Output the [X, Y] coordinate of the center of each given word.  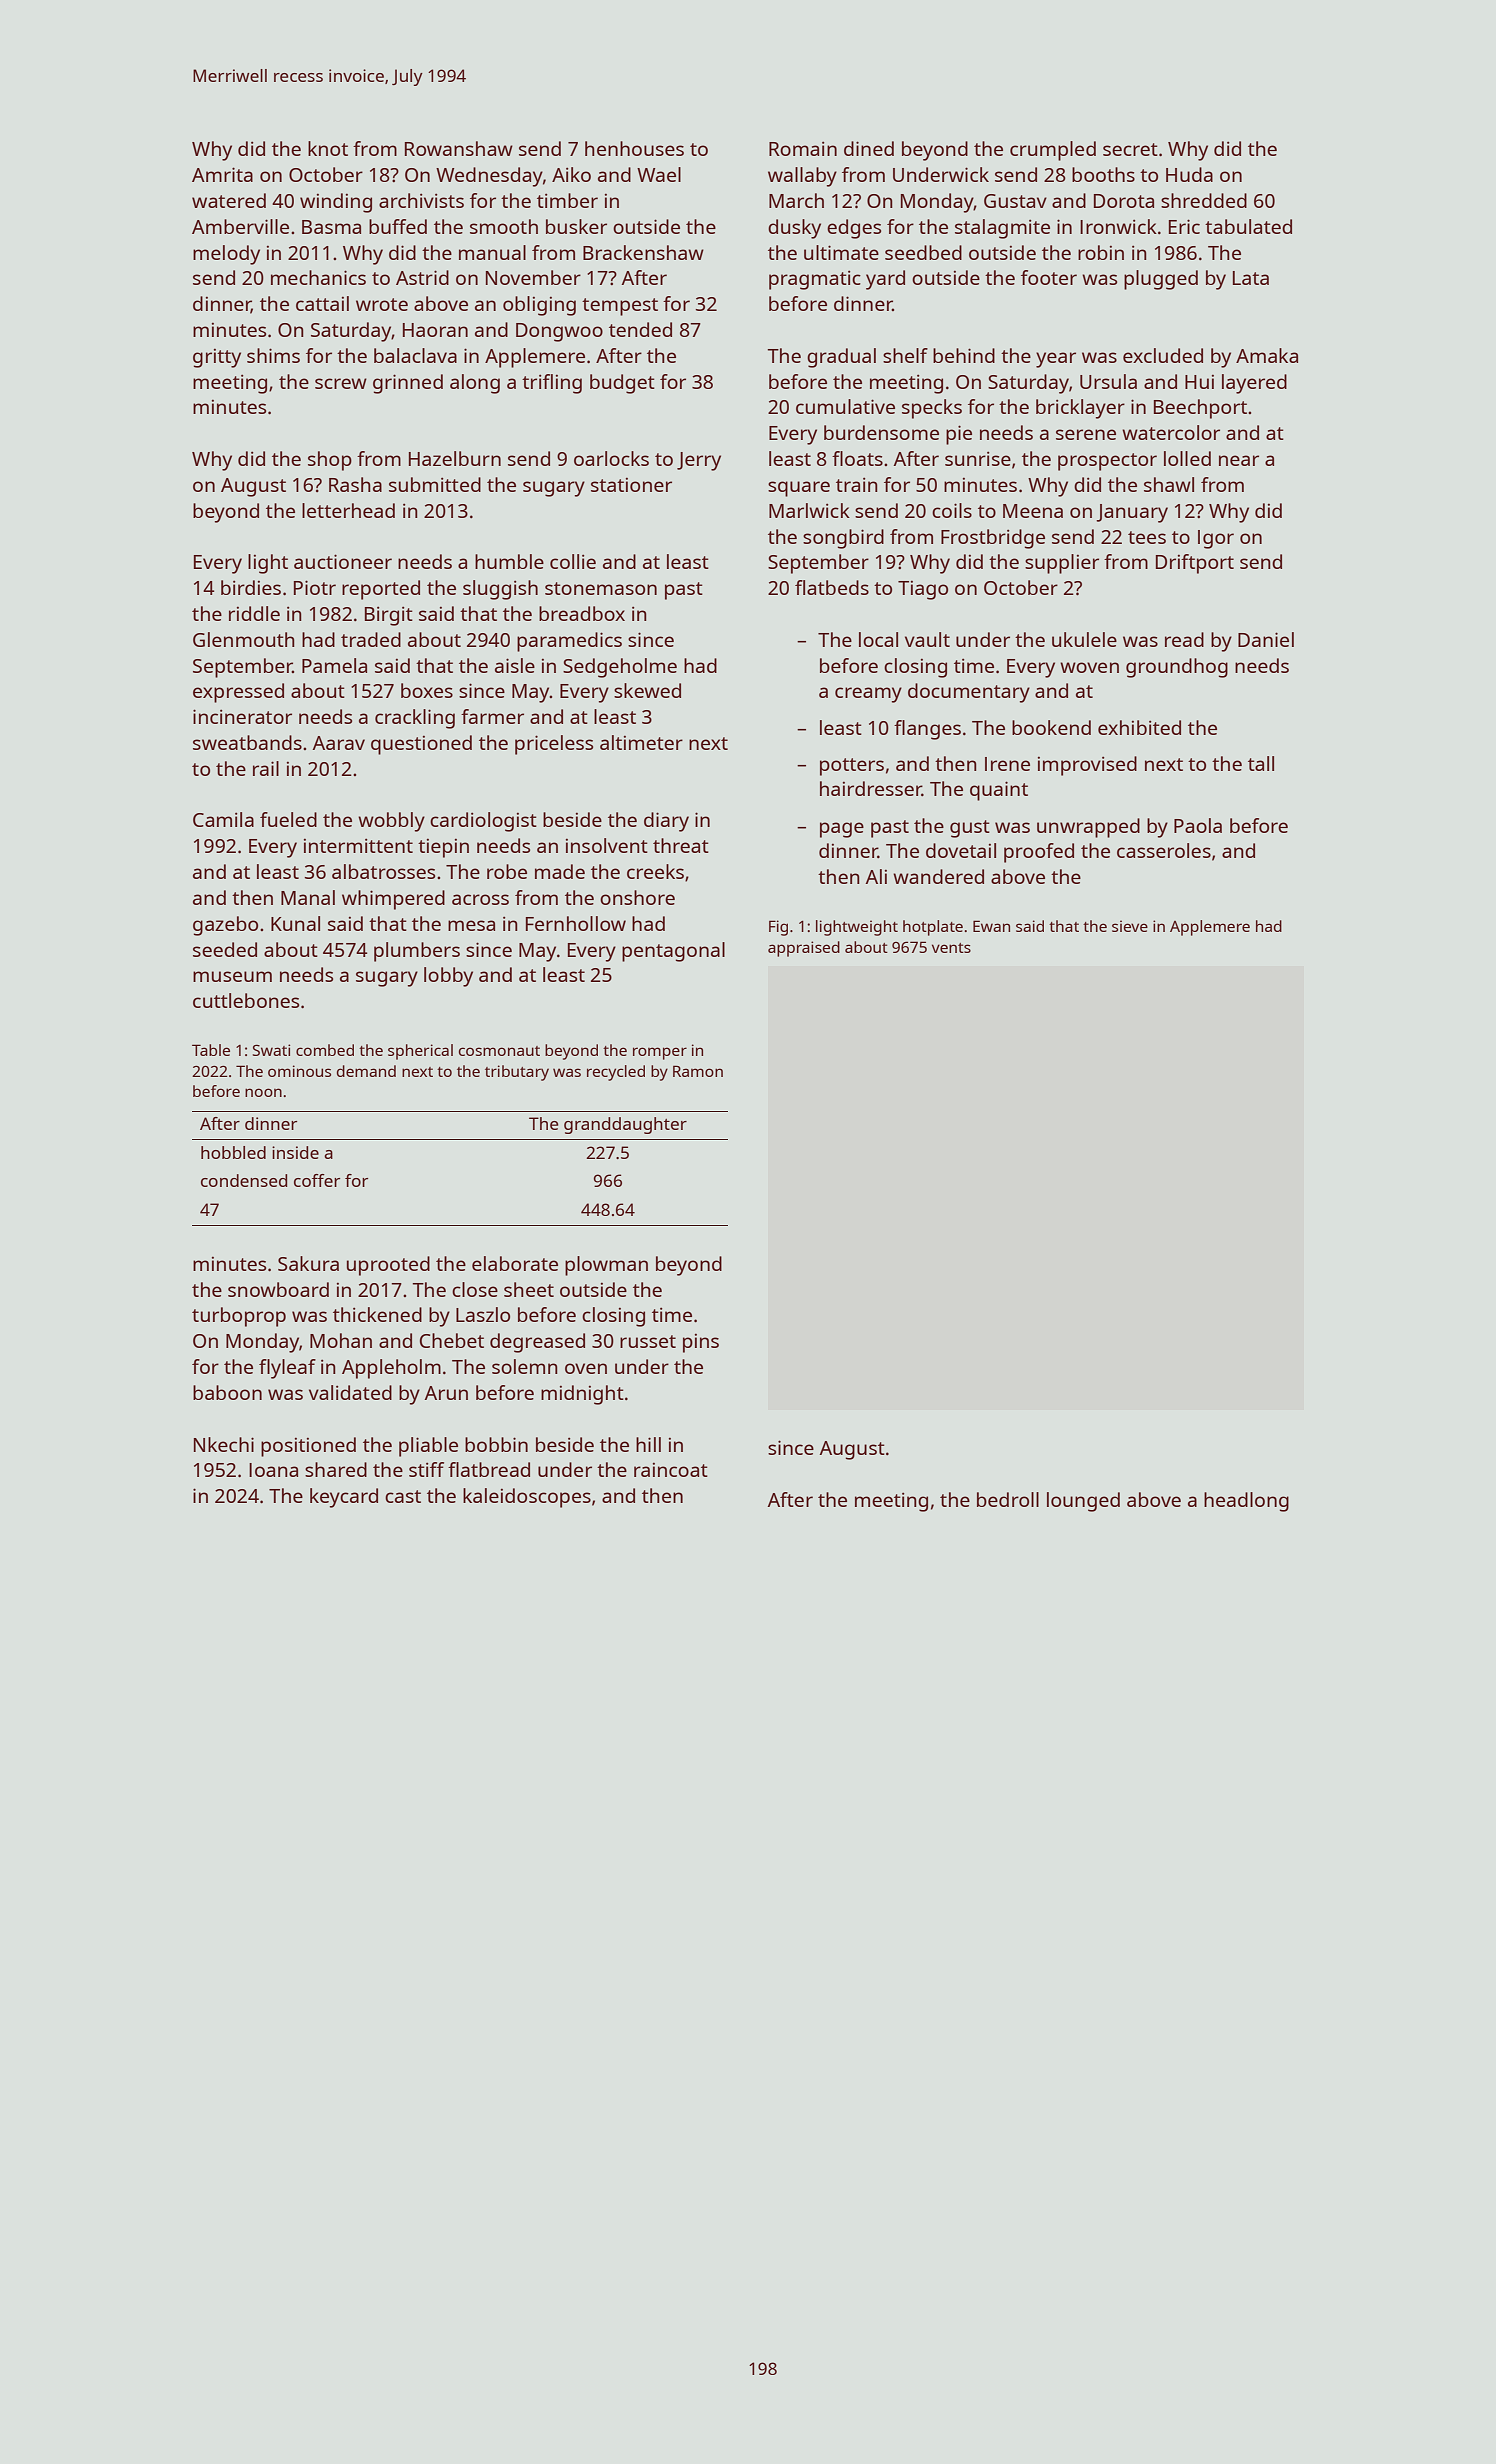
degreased [537, 1343]
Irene [1007, 764]
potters [852, 767]
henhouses [634, 148]
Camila [223, 819]
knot [328, 148]
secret [1130, 149]
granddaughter [625, 1125]
